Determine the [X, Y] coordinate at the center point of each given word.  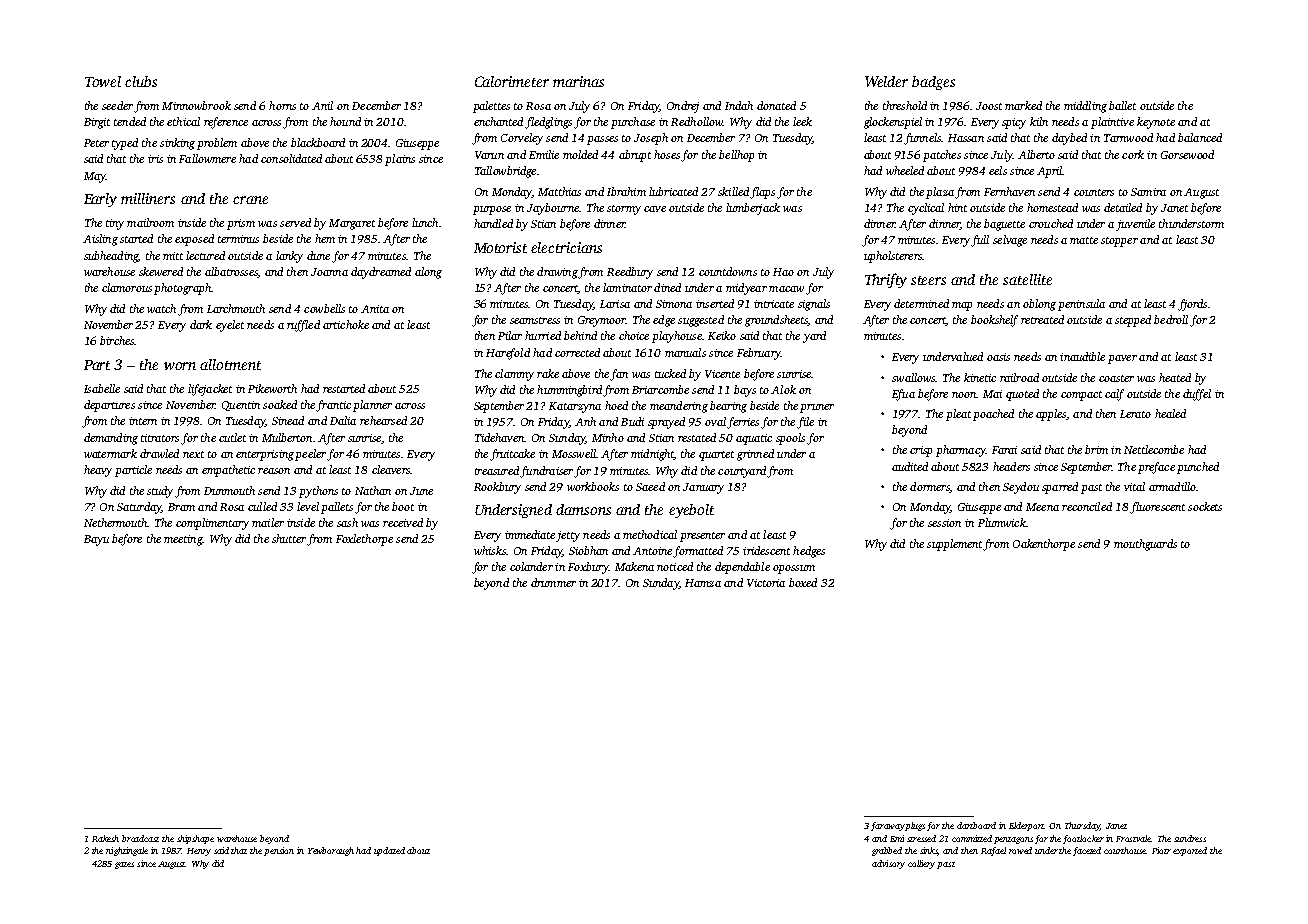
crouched [1051, 223]
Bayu [96, 540]
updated [389, 851]
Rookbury [497, 488]
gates [124, 865]
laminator [627, 287]
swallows [913, 377]
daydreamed [381, 273]
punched [1198, 468]
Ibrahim [626, 191]
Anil [322, 105]
